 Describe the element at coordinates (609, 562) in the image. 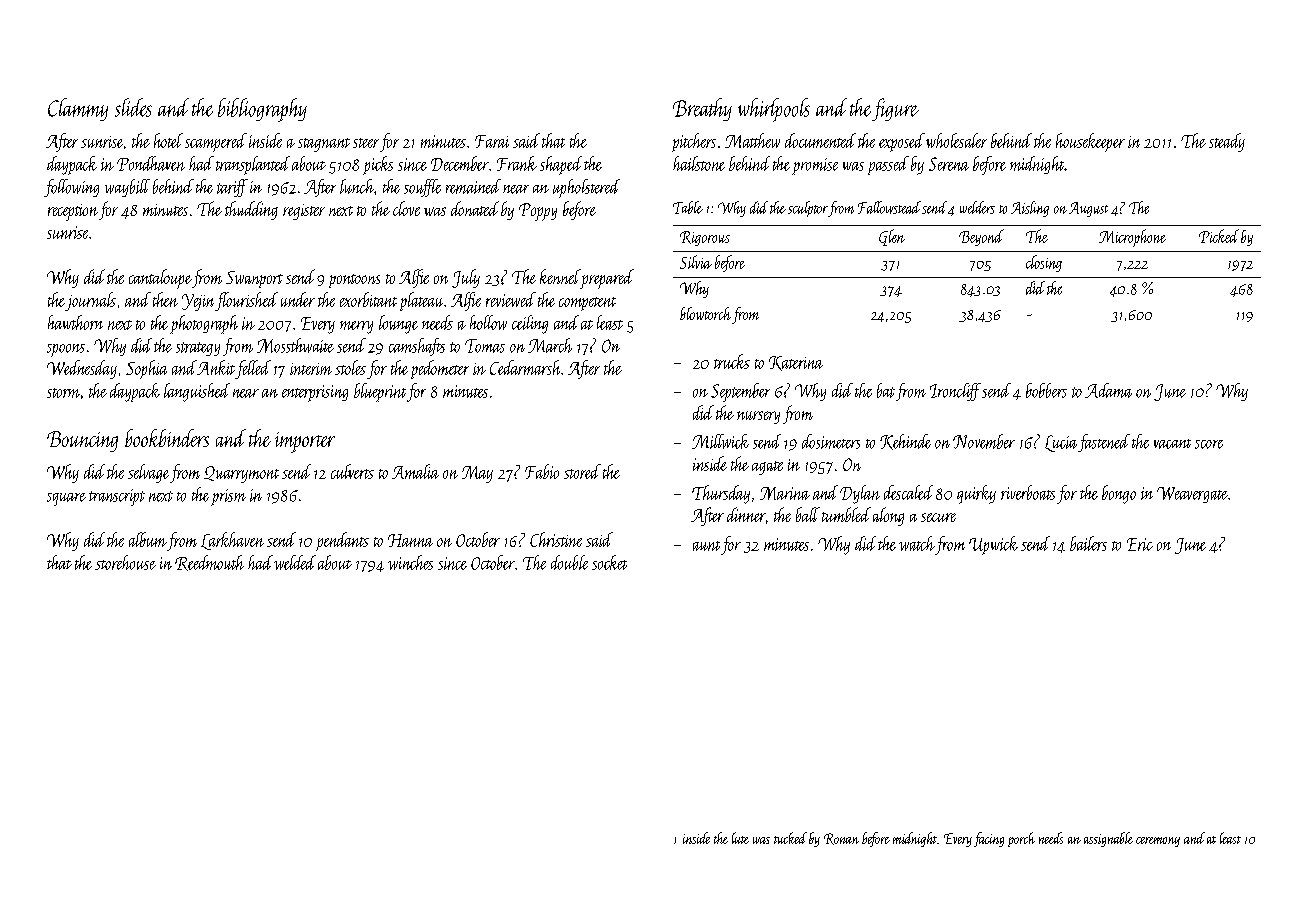

I see `socket` at that location.
